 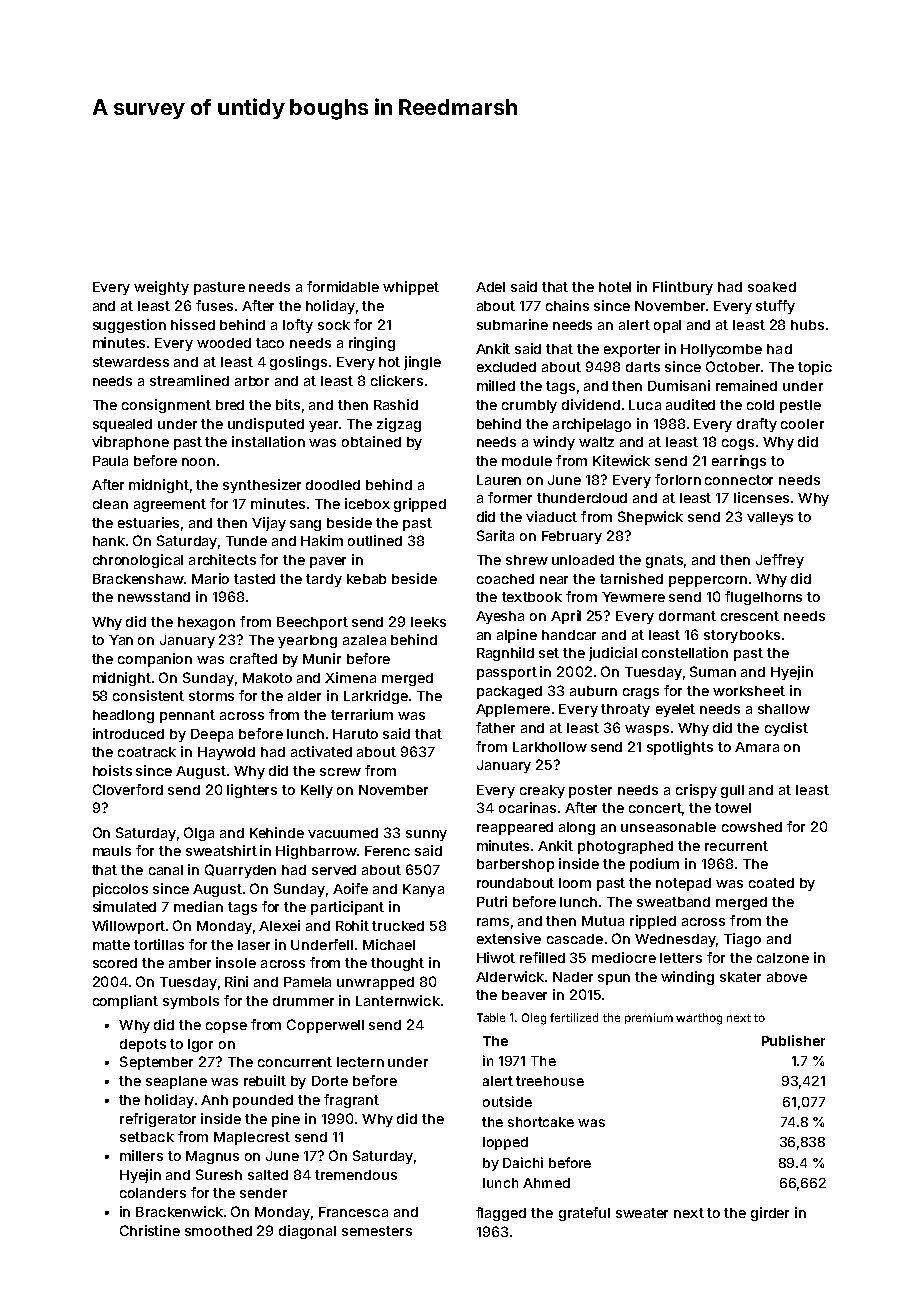 What do you see at coordinates (815, 368) in the page?
I see `topic` at bounding box center [815, 368].
